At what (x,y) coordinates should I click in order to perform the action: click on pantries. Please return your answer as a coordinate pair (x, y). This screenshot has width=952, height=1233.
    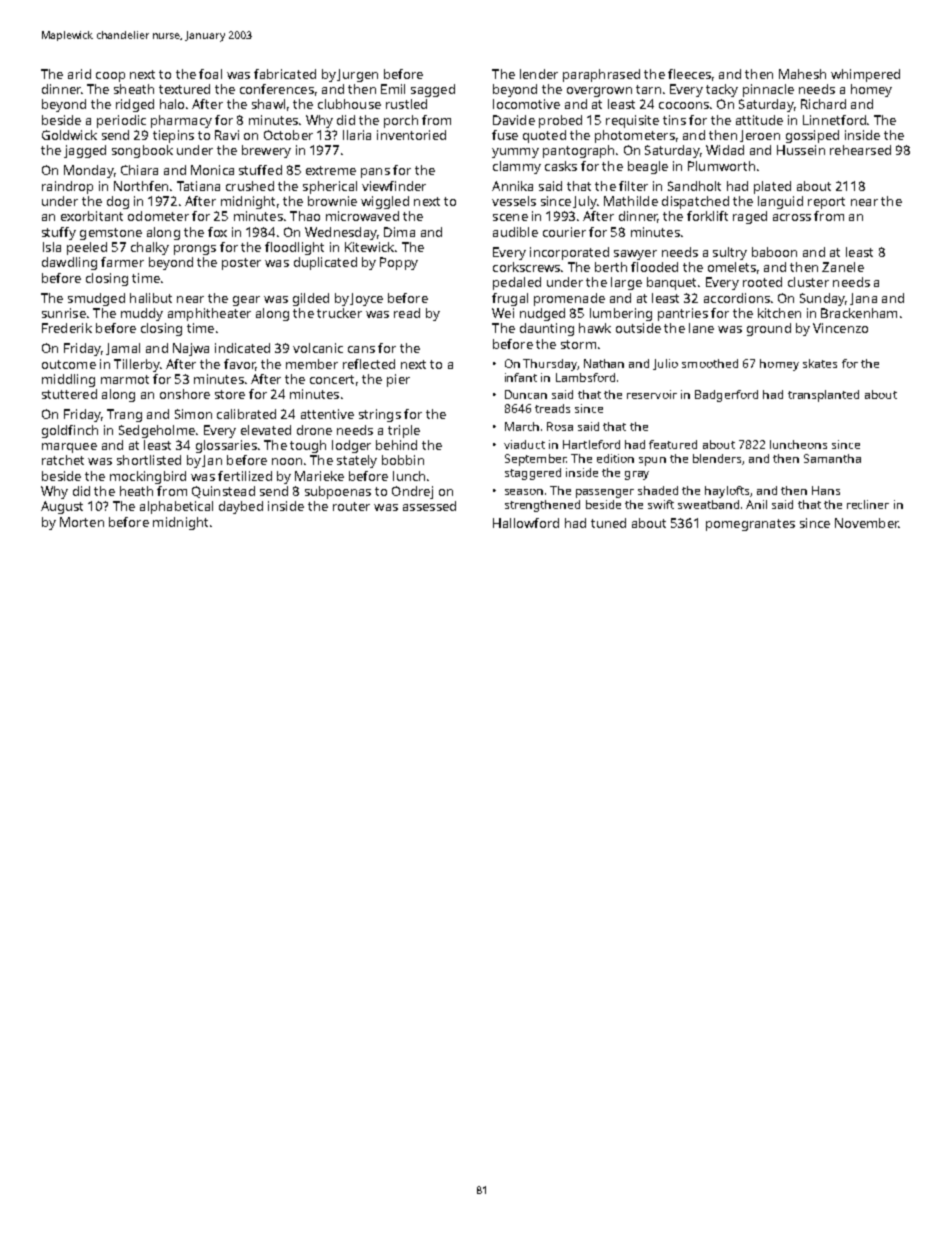
    Looking at the image, I should click on (683, 314).
